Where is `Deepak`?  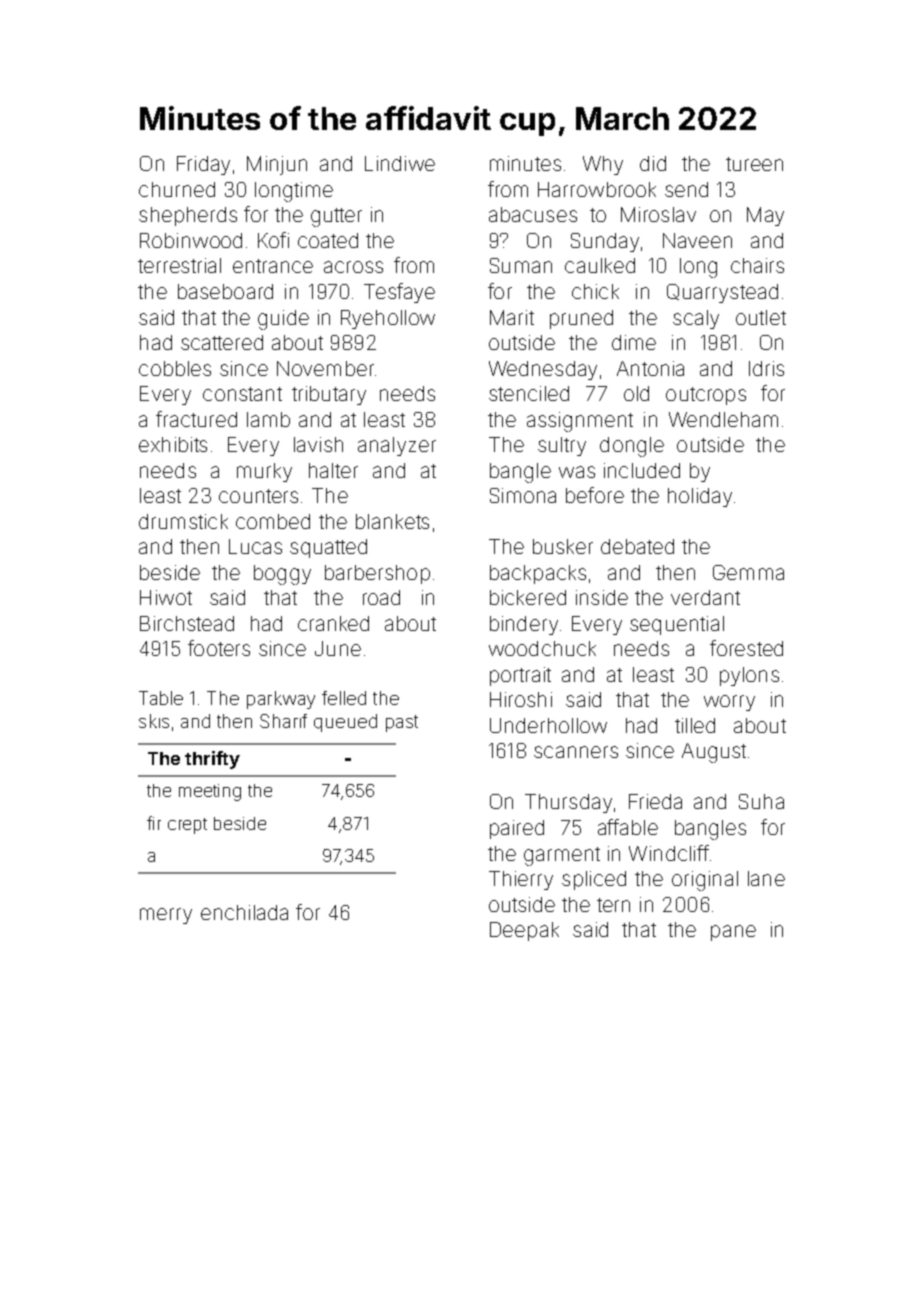
Deepak is located at coordinates (524, 931).
